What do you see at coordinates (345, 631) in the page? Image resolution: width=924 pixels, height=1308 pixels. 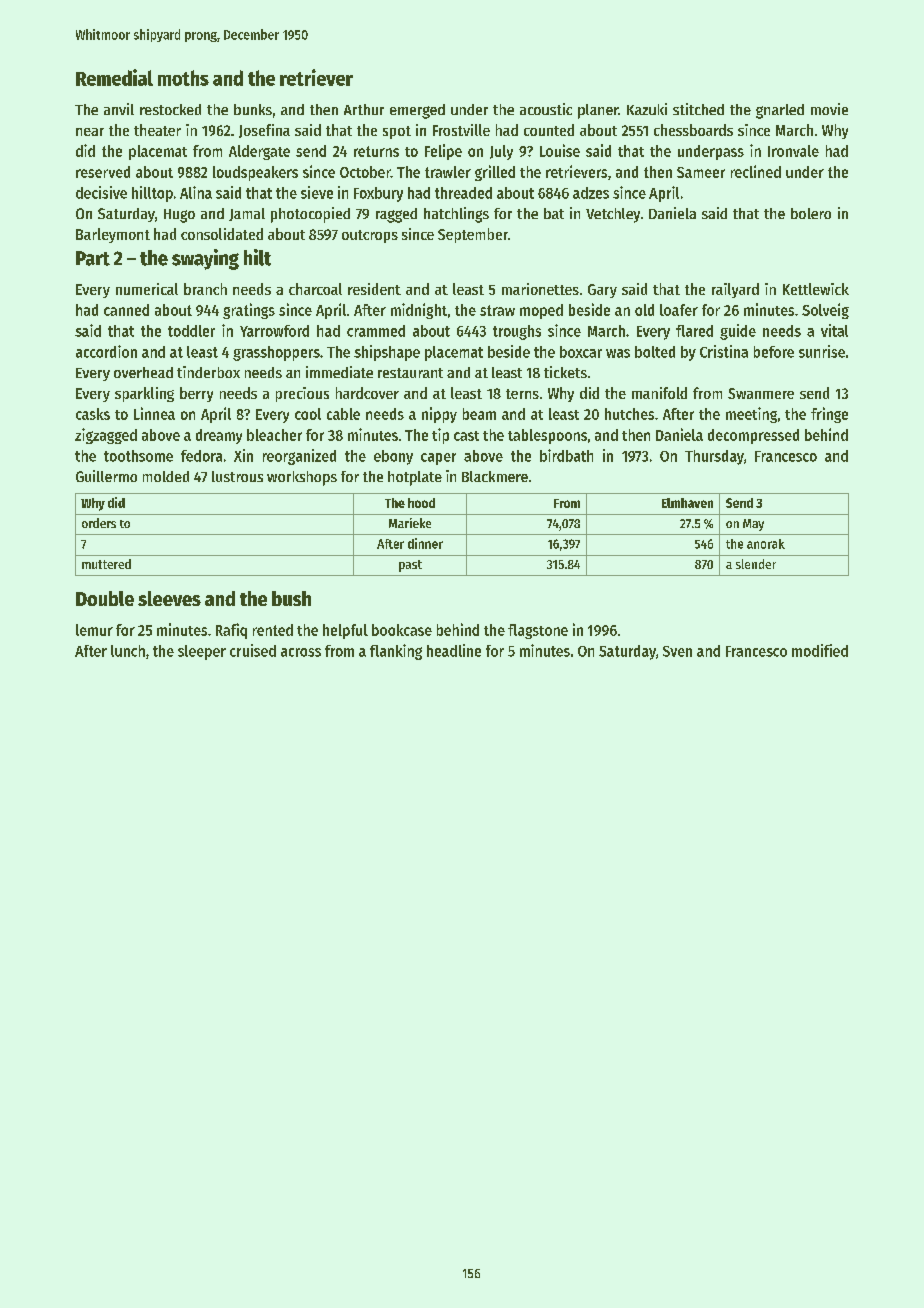 I see `helpful` at bounding box center [345, 631].
